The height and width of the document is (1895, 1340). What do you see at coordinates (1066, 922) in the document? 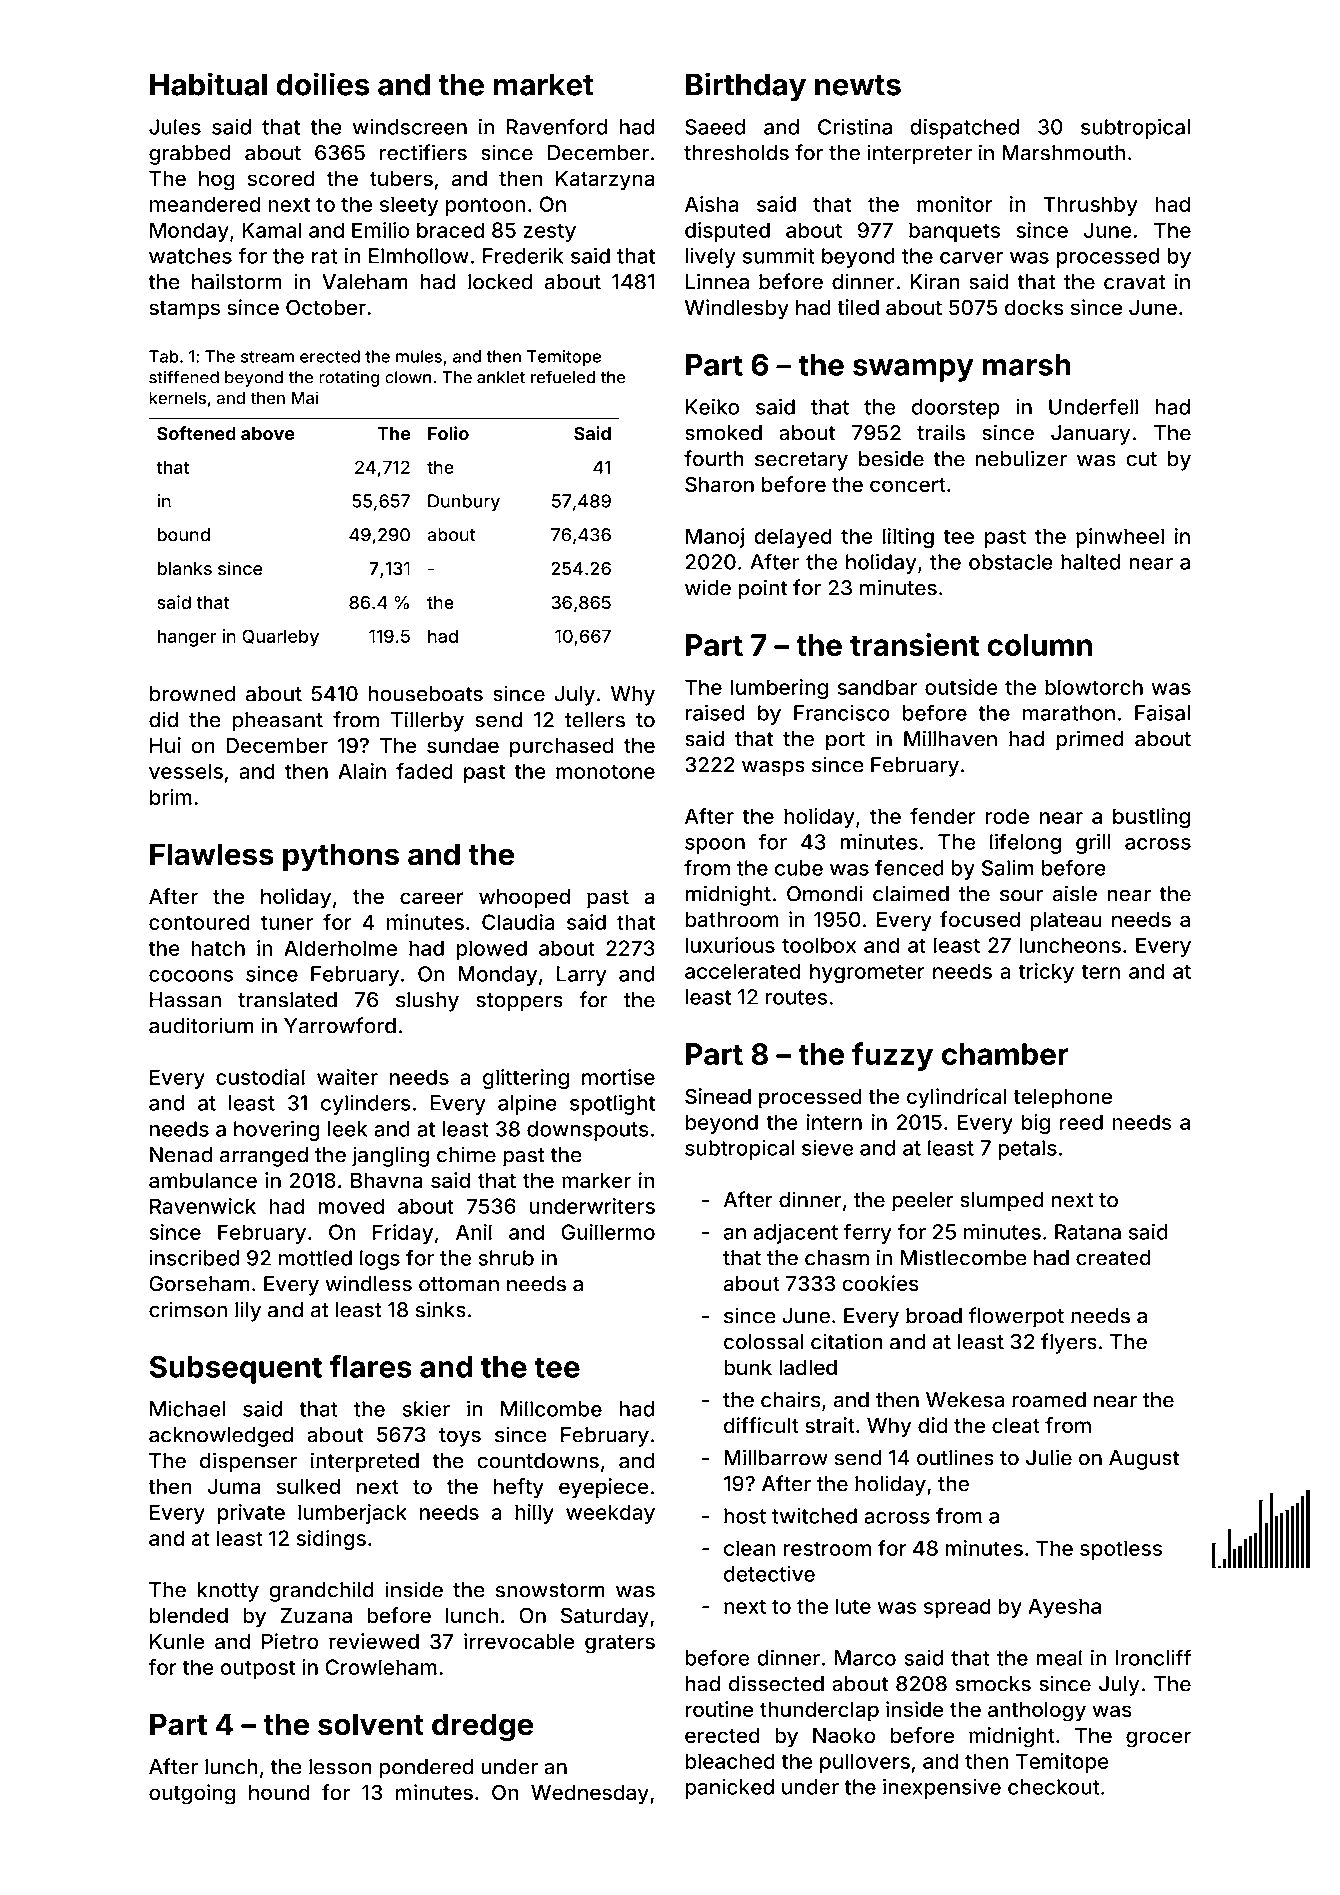
I see `plateau` at bounding box center [1066, 922].
